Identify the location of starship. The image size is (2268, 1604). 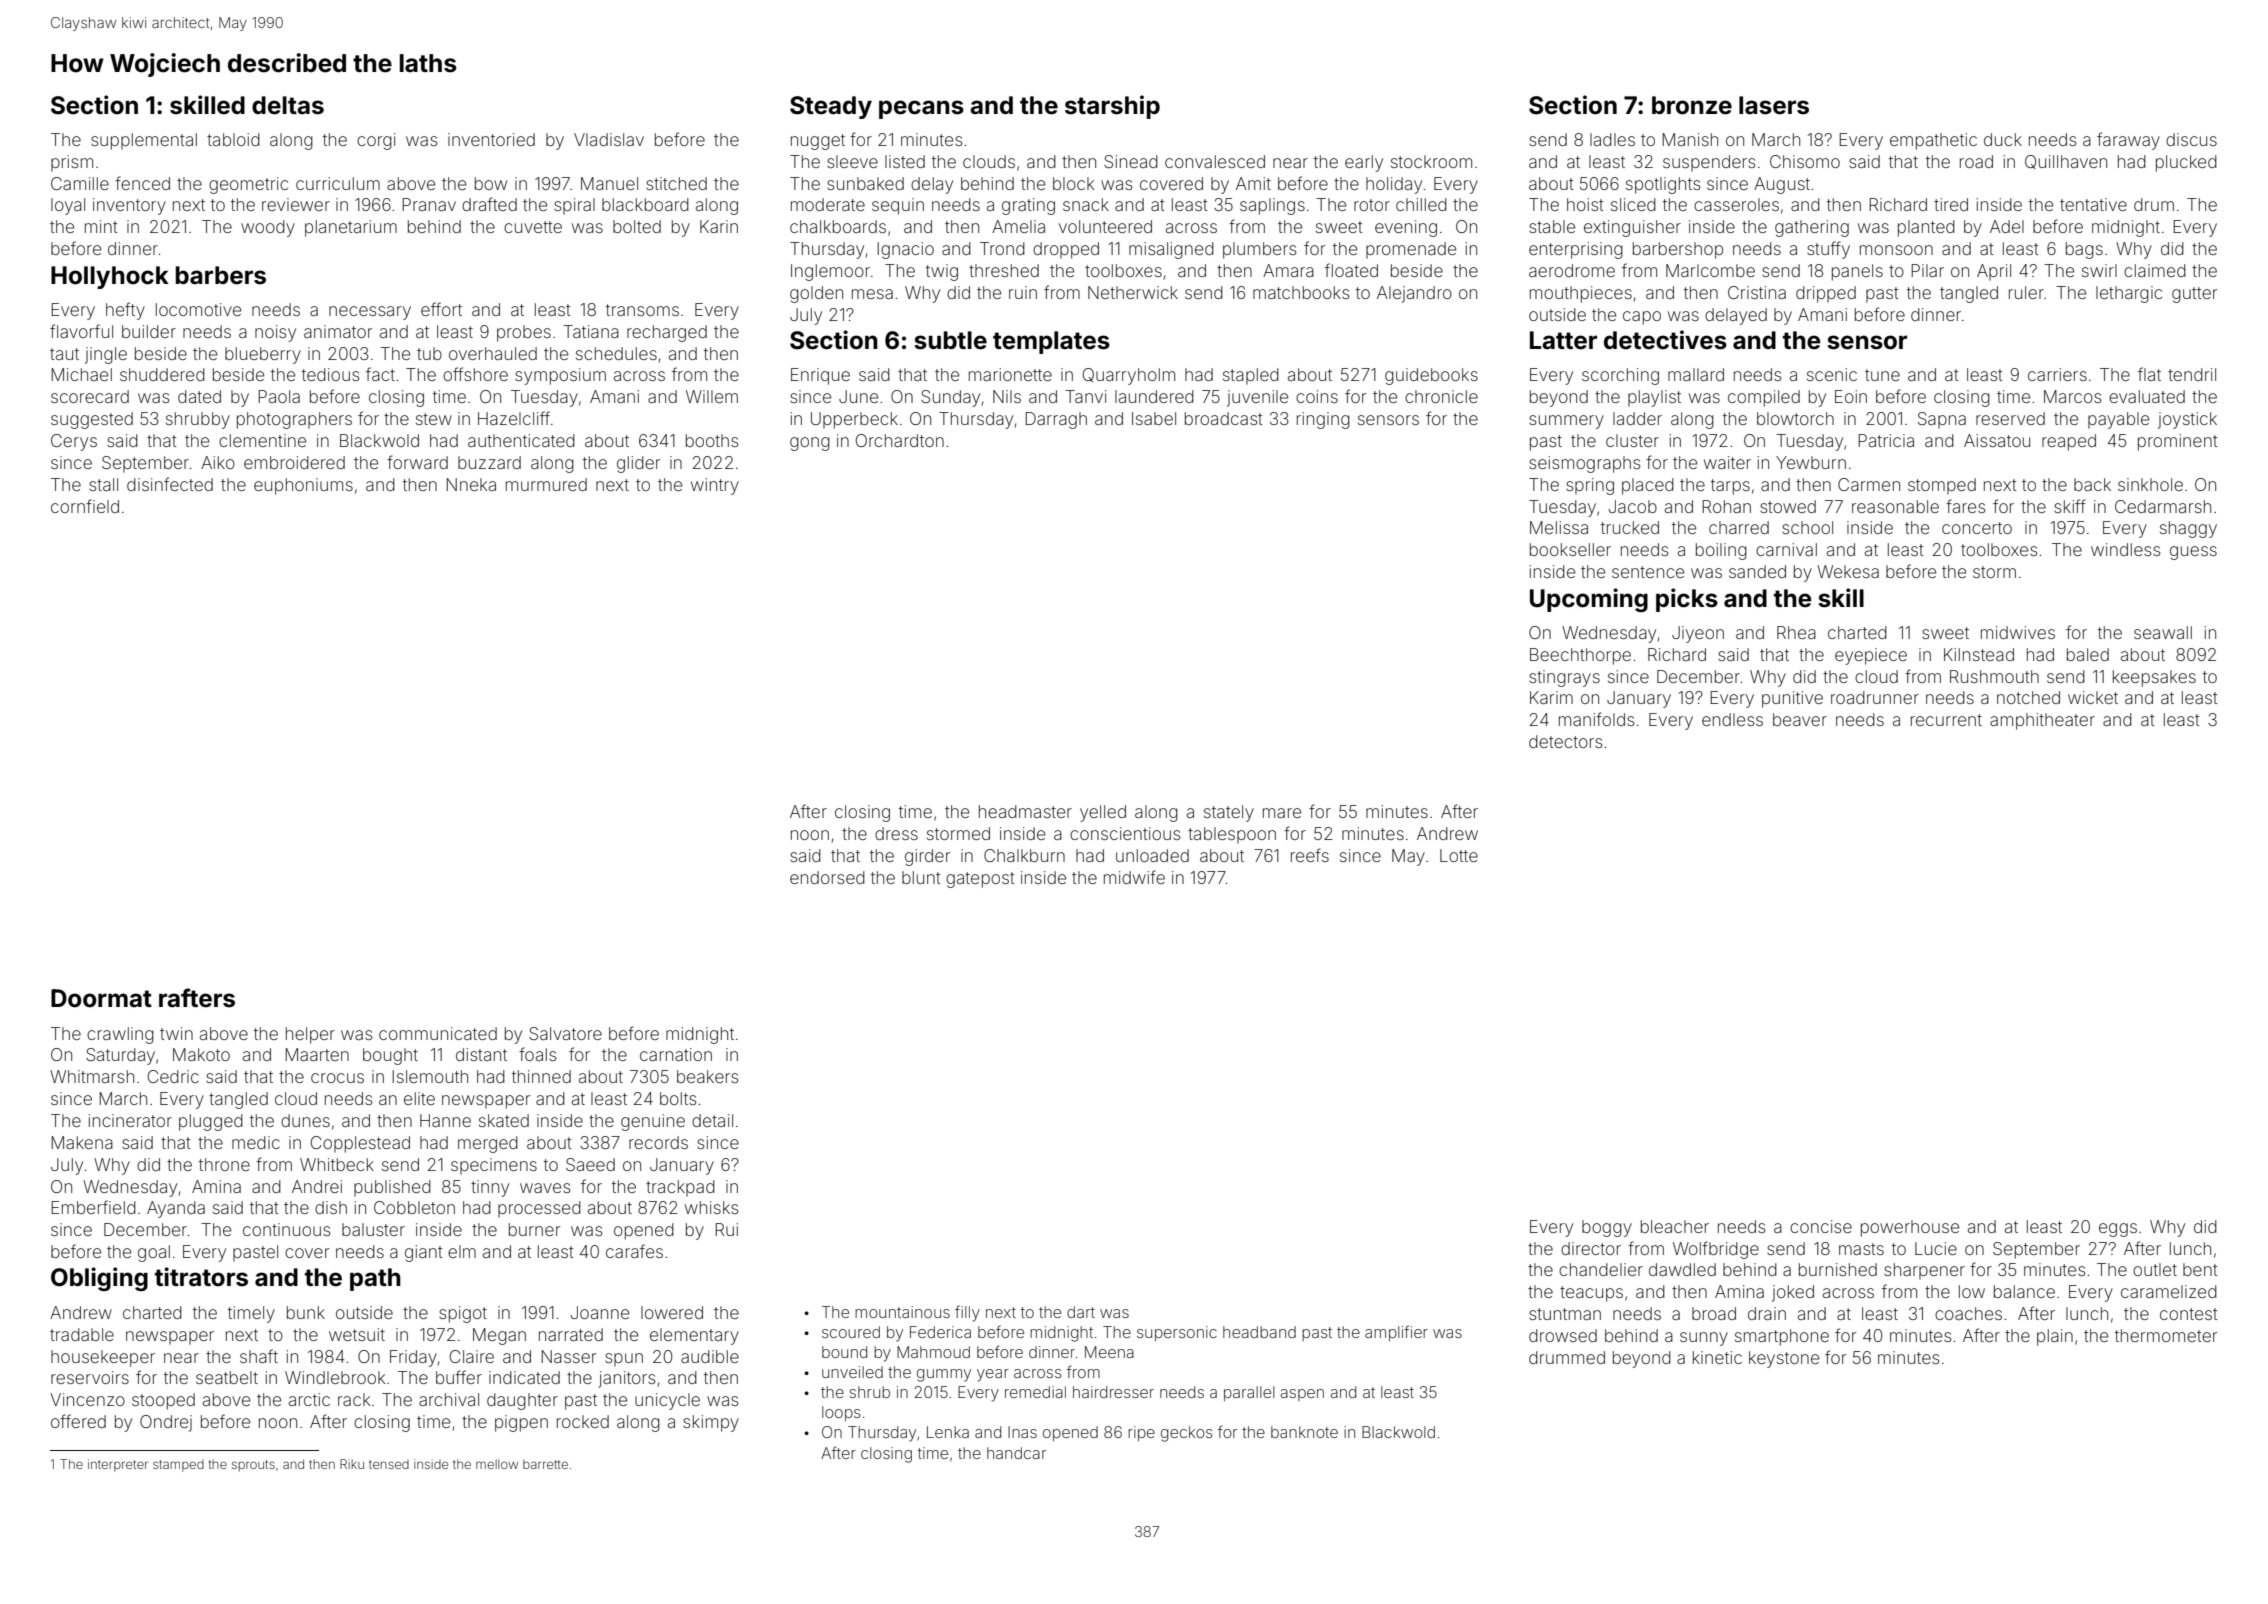
(1112, 107).
